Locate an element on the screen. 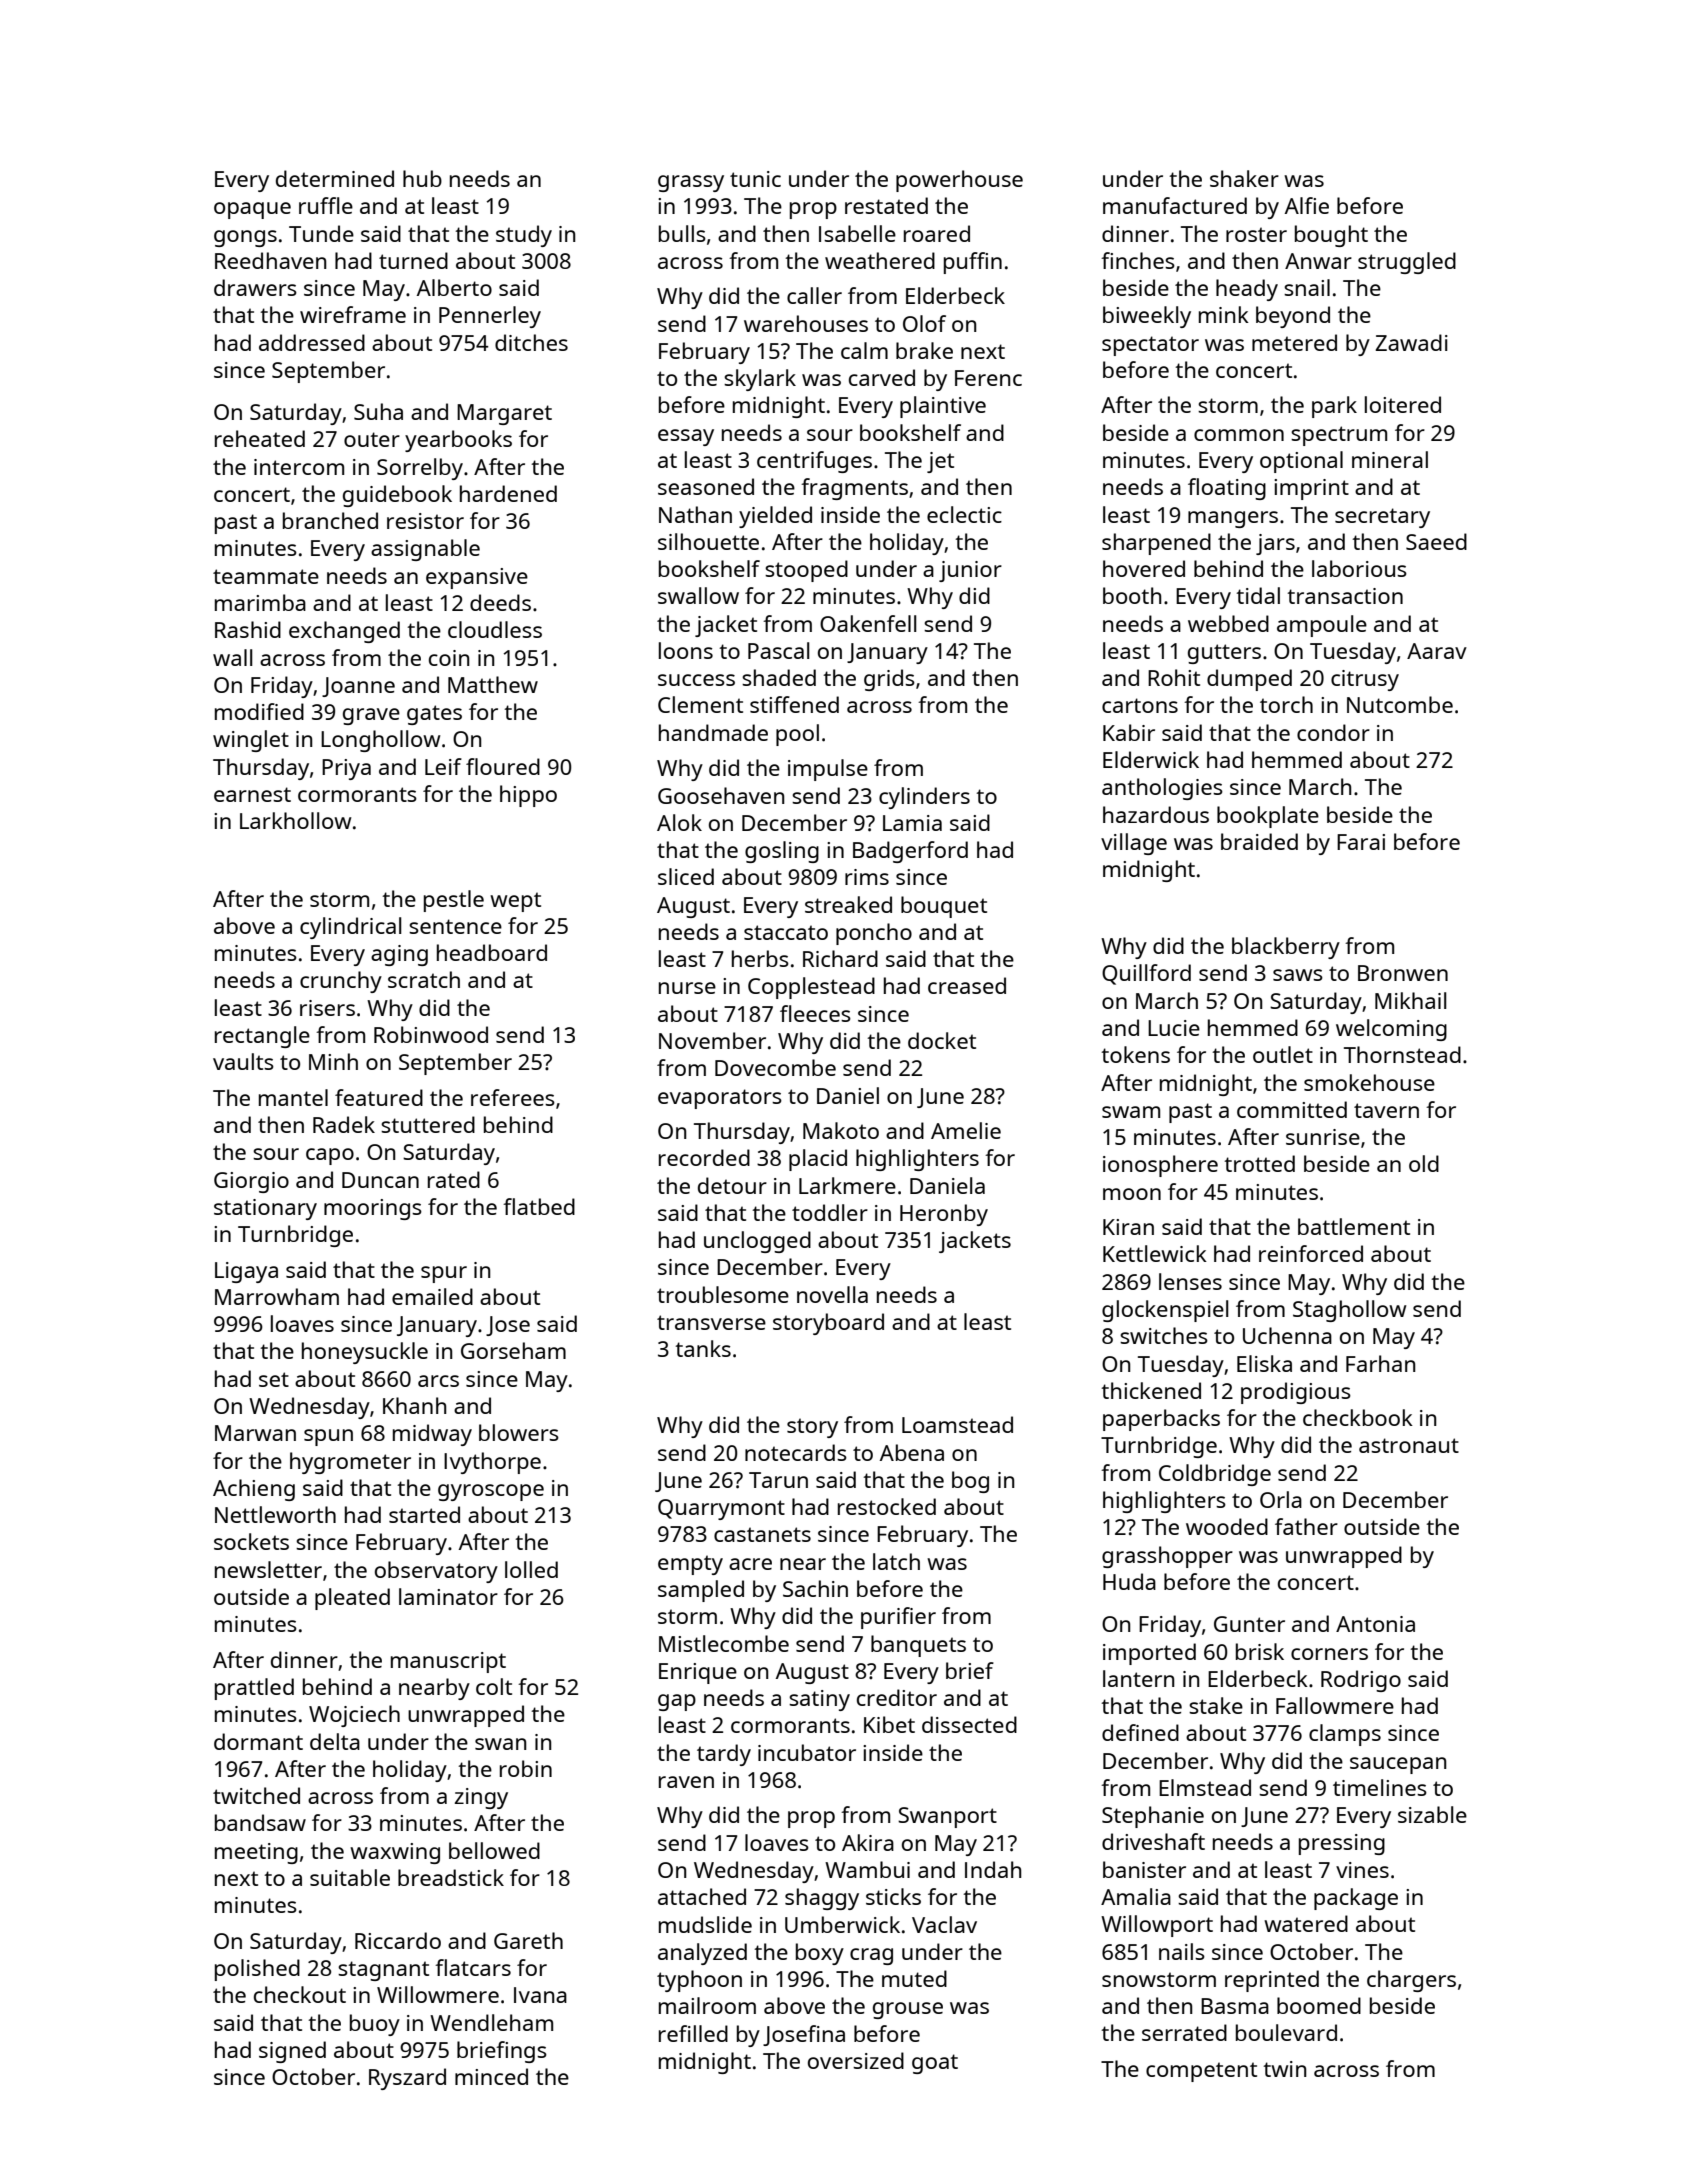 The image size is (1683, 2178). clamps is located at coordinates (1345, 1735).
